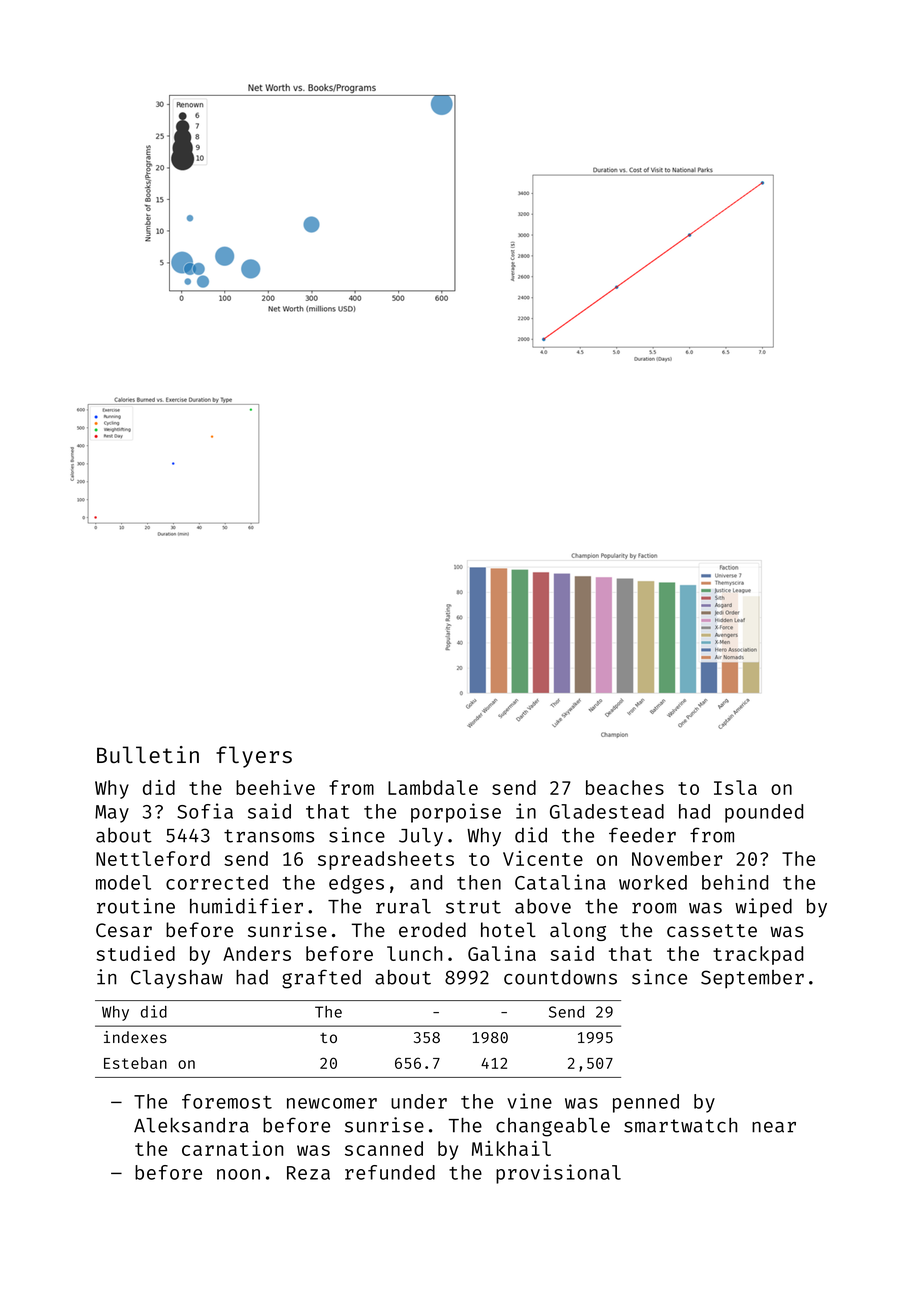  Describe the element at coordinates (135, 1063) in the screenshot. I see `Esteban` at that location.
